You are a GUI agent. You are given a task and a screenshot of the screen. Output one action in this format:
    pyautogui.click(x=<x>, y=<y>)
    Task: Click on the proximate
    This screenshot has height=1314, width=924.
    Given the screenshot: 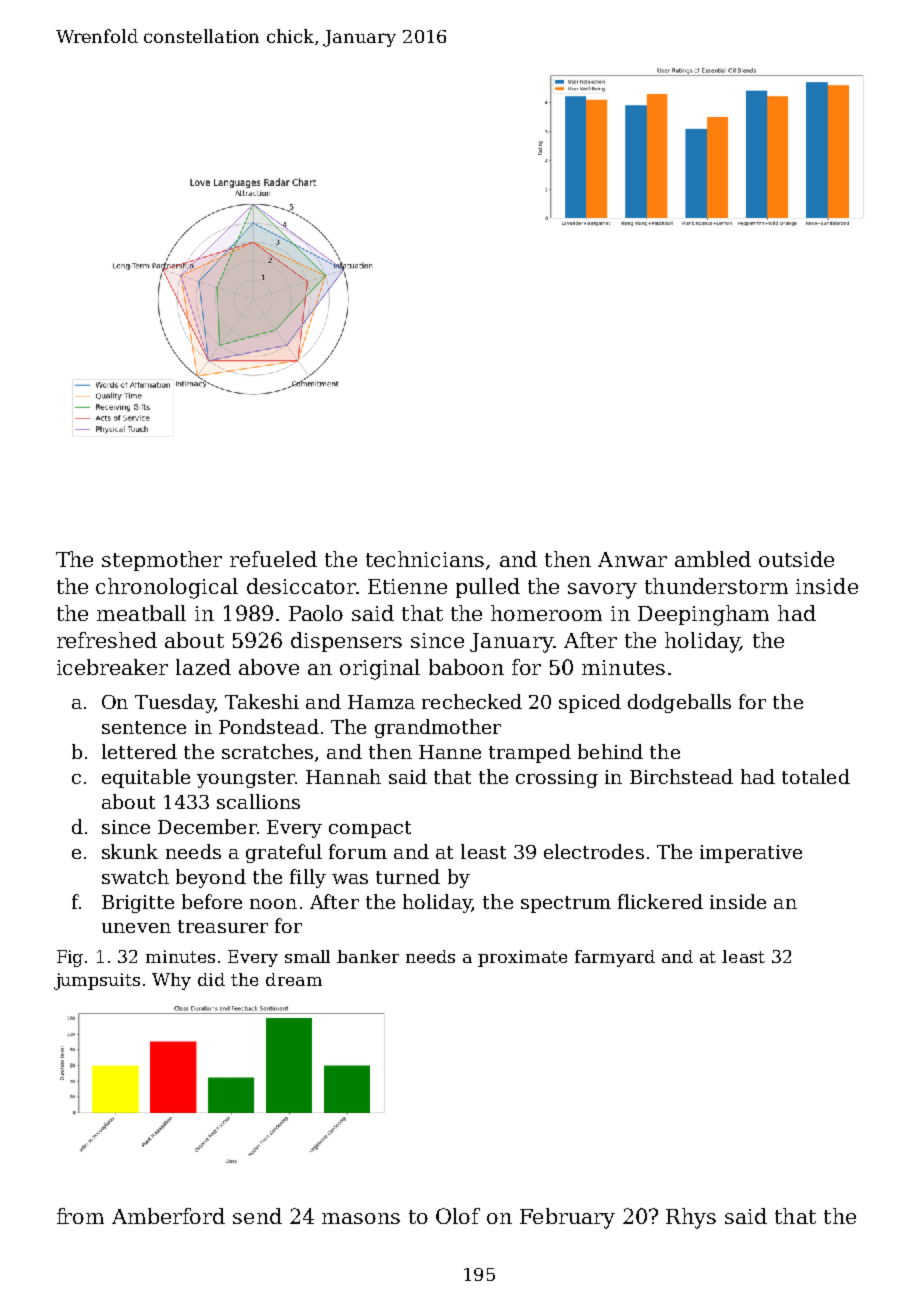 What is the action you would take?
    pyautogui.click(x=522, y=958)
